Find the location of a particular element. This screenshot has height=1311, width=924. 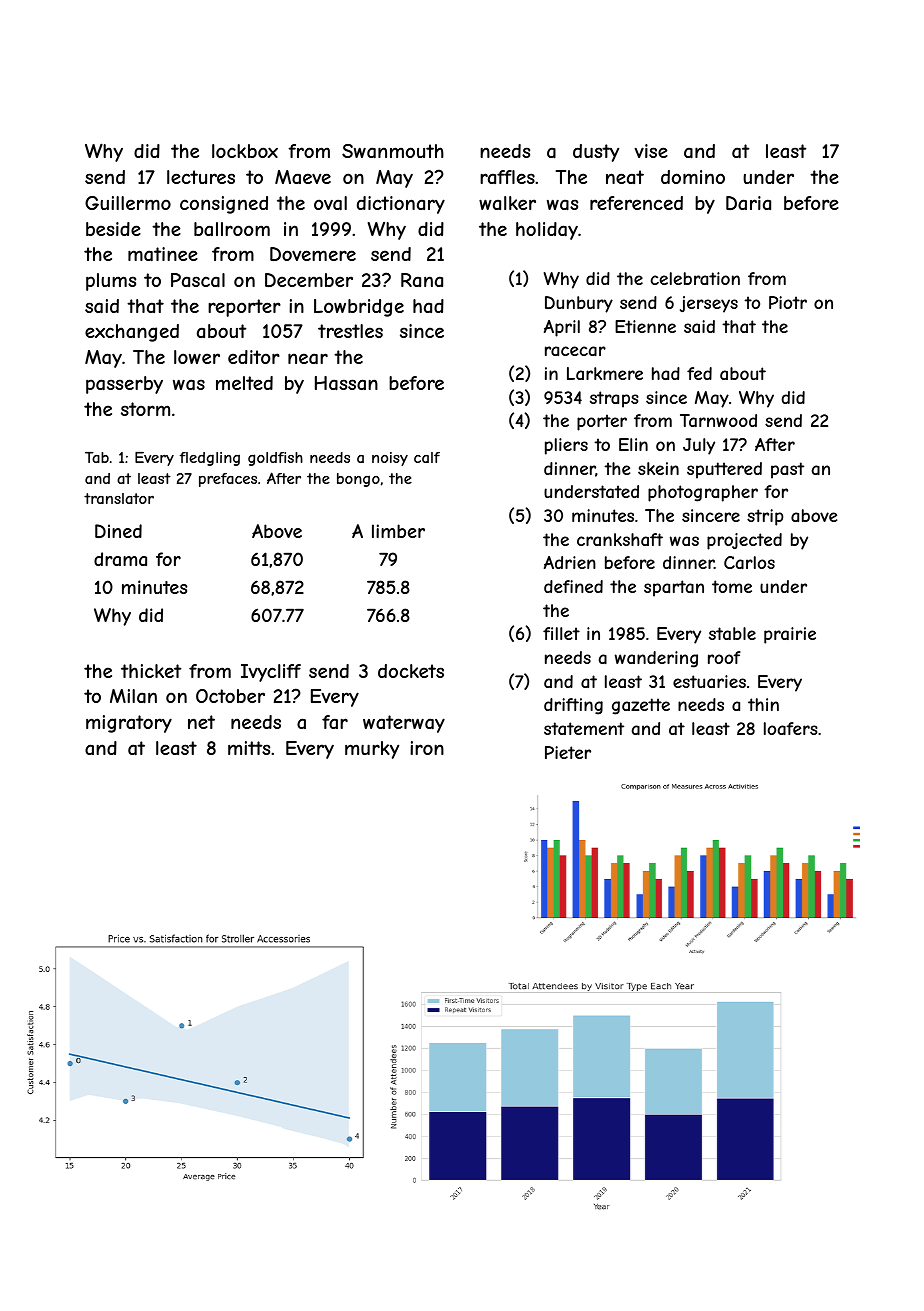

projected is located at coordinates (744, 541).
